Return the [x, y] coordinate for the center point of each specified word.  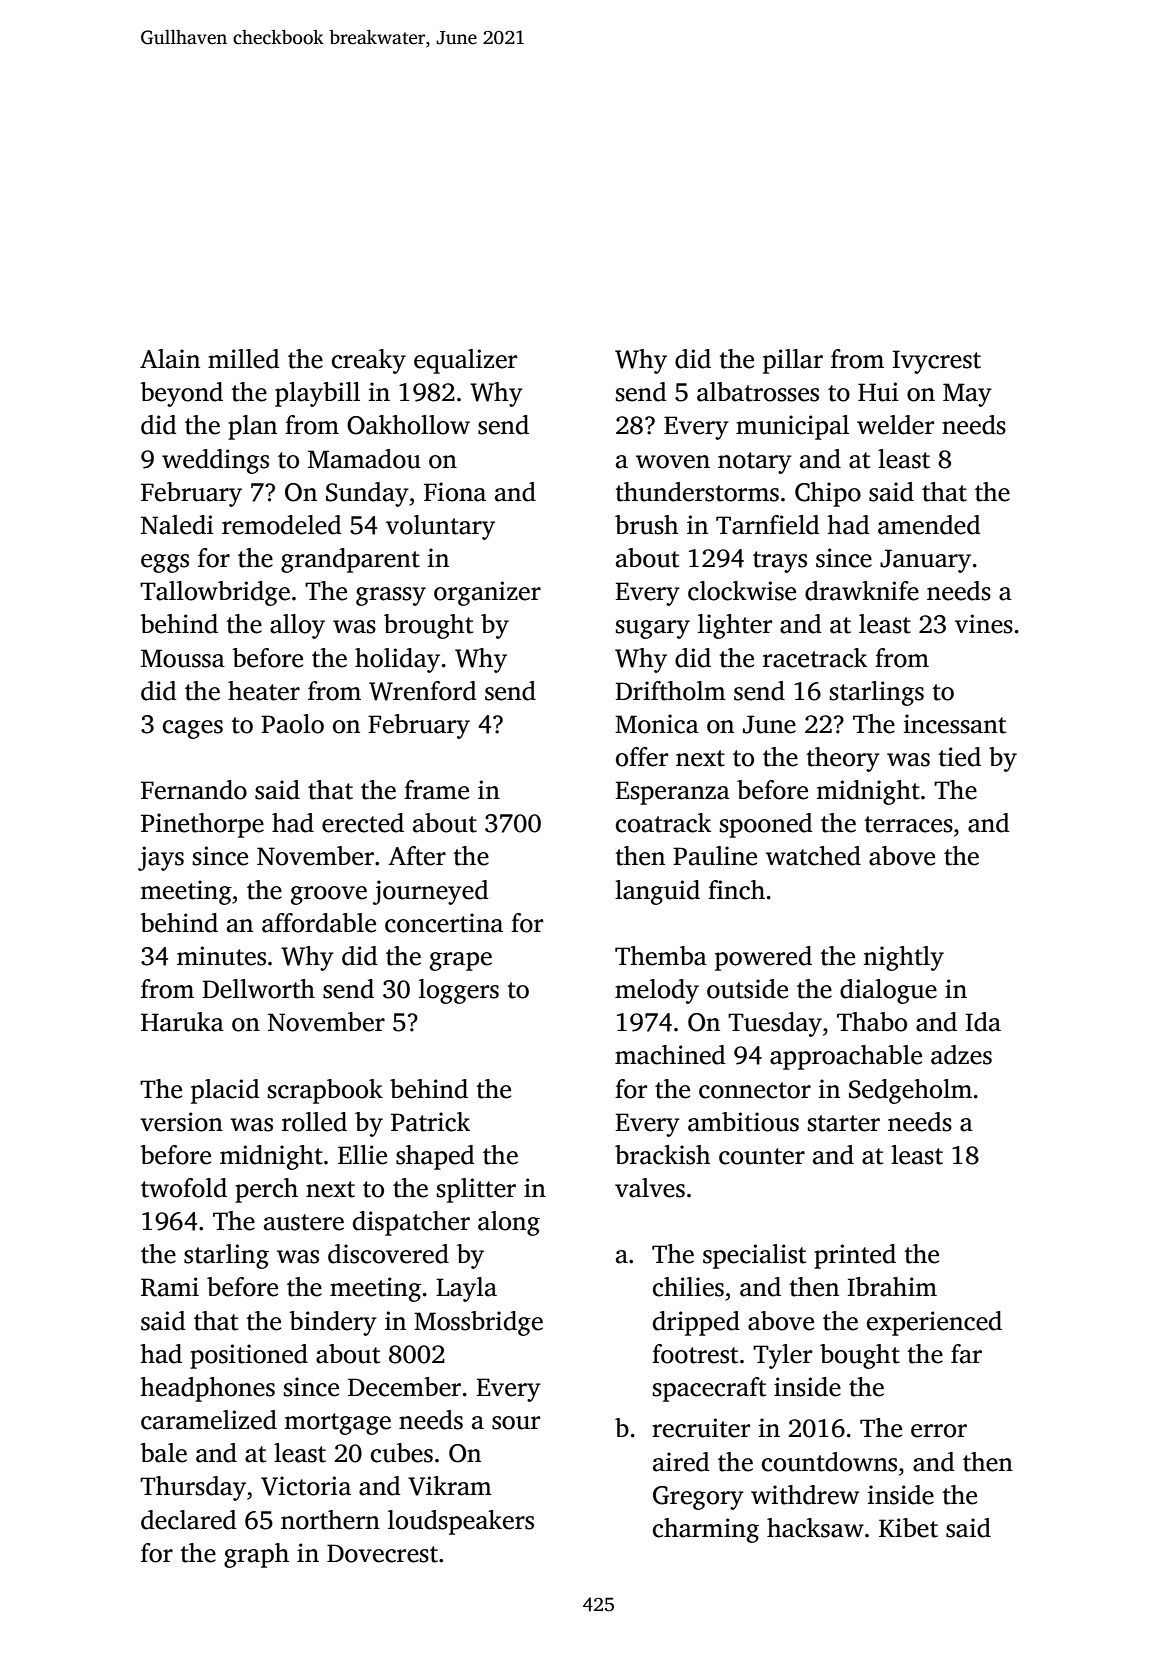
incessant [955, 724]
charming [706, 1530]
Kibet [908, 1528]
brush [646, 525]
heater [264, 691]
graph [256, 1555]
